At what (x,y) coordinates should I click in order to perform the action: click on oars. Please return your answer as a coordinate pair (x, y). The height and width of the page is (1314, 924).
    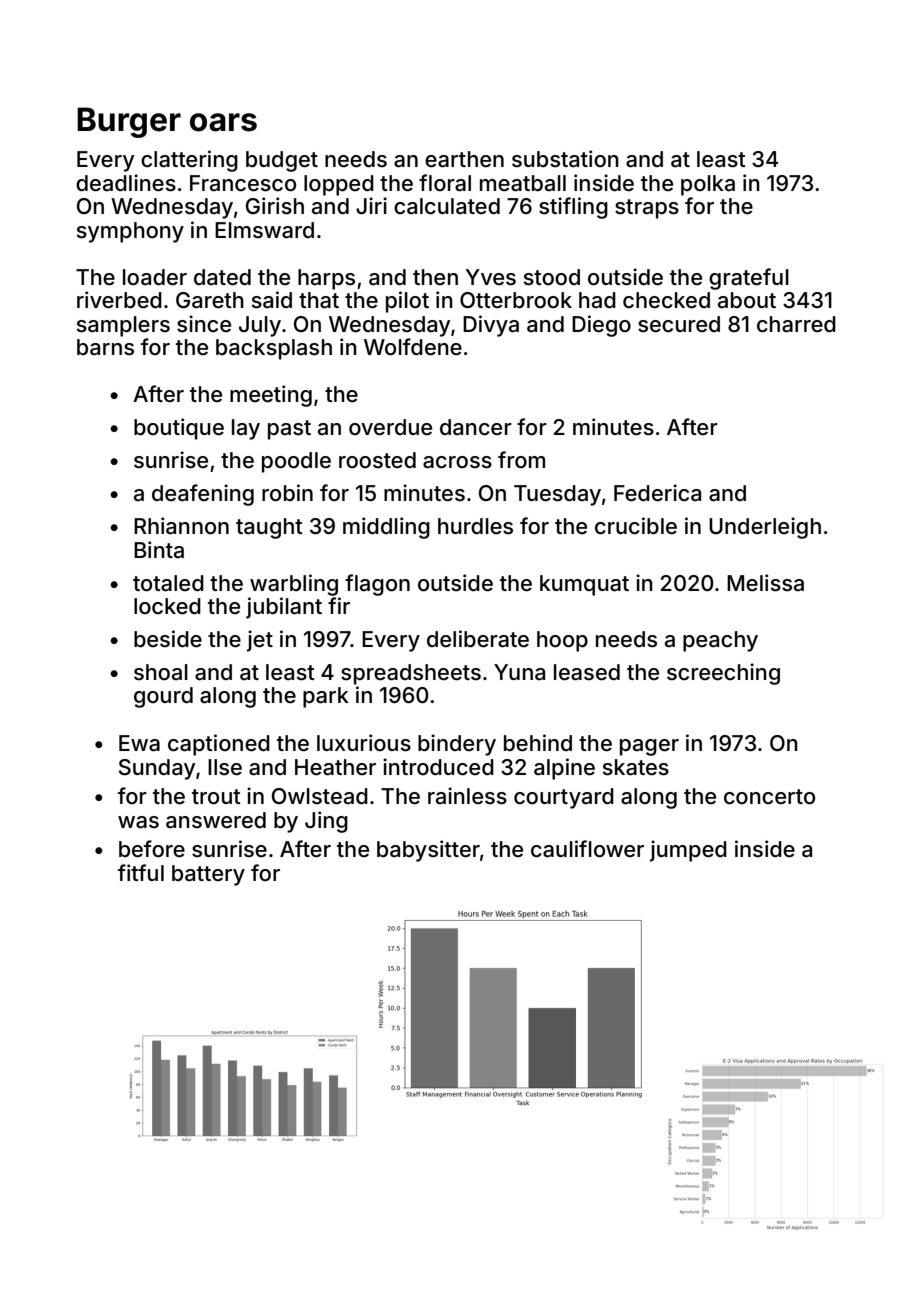
    Looking at the image, I should click on (223, 122).
